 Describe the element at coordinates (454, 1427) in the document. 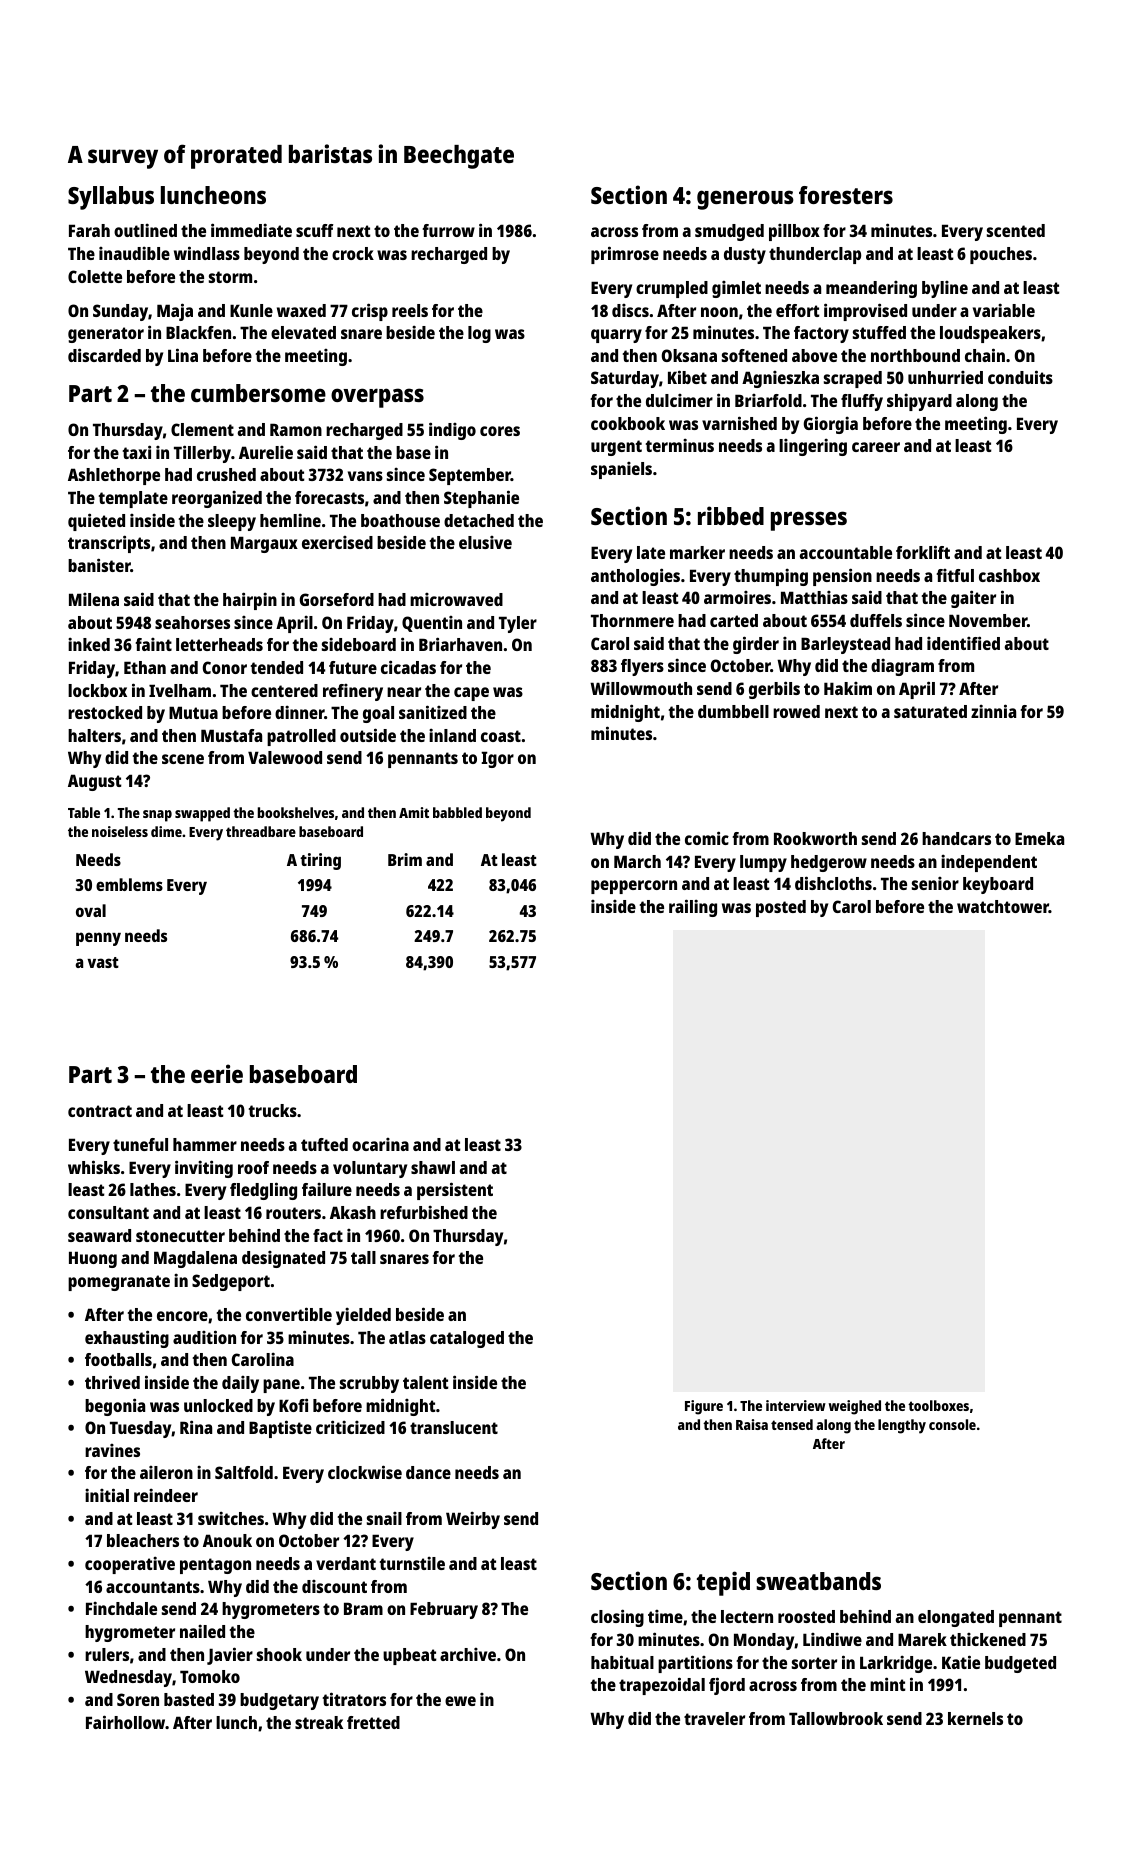

I see `translucent` at that location.
